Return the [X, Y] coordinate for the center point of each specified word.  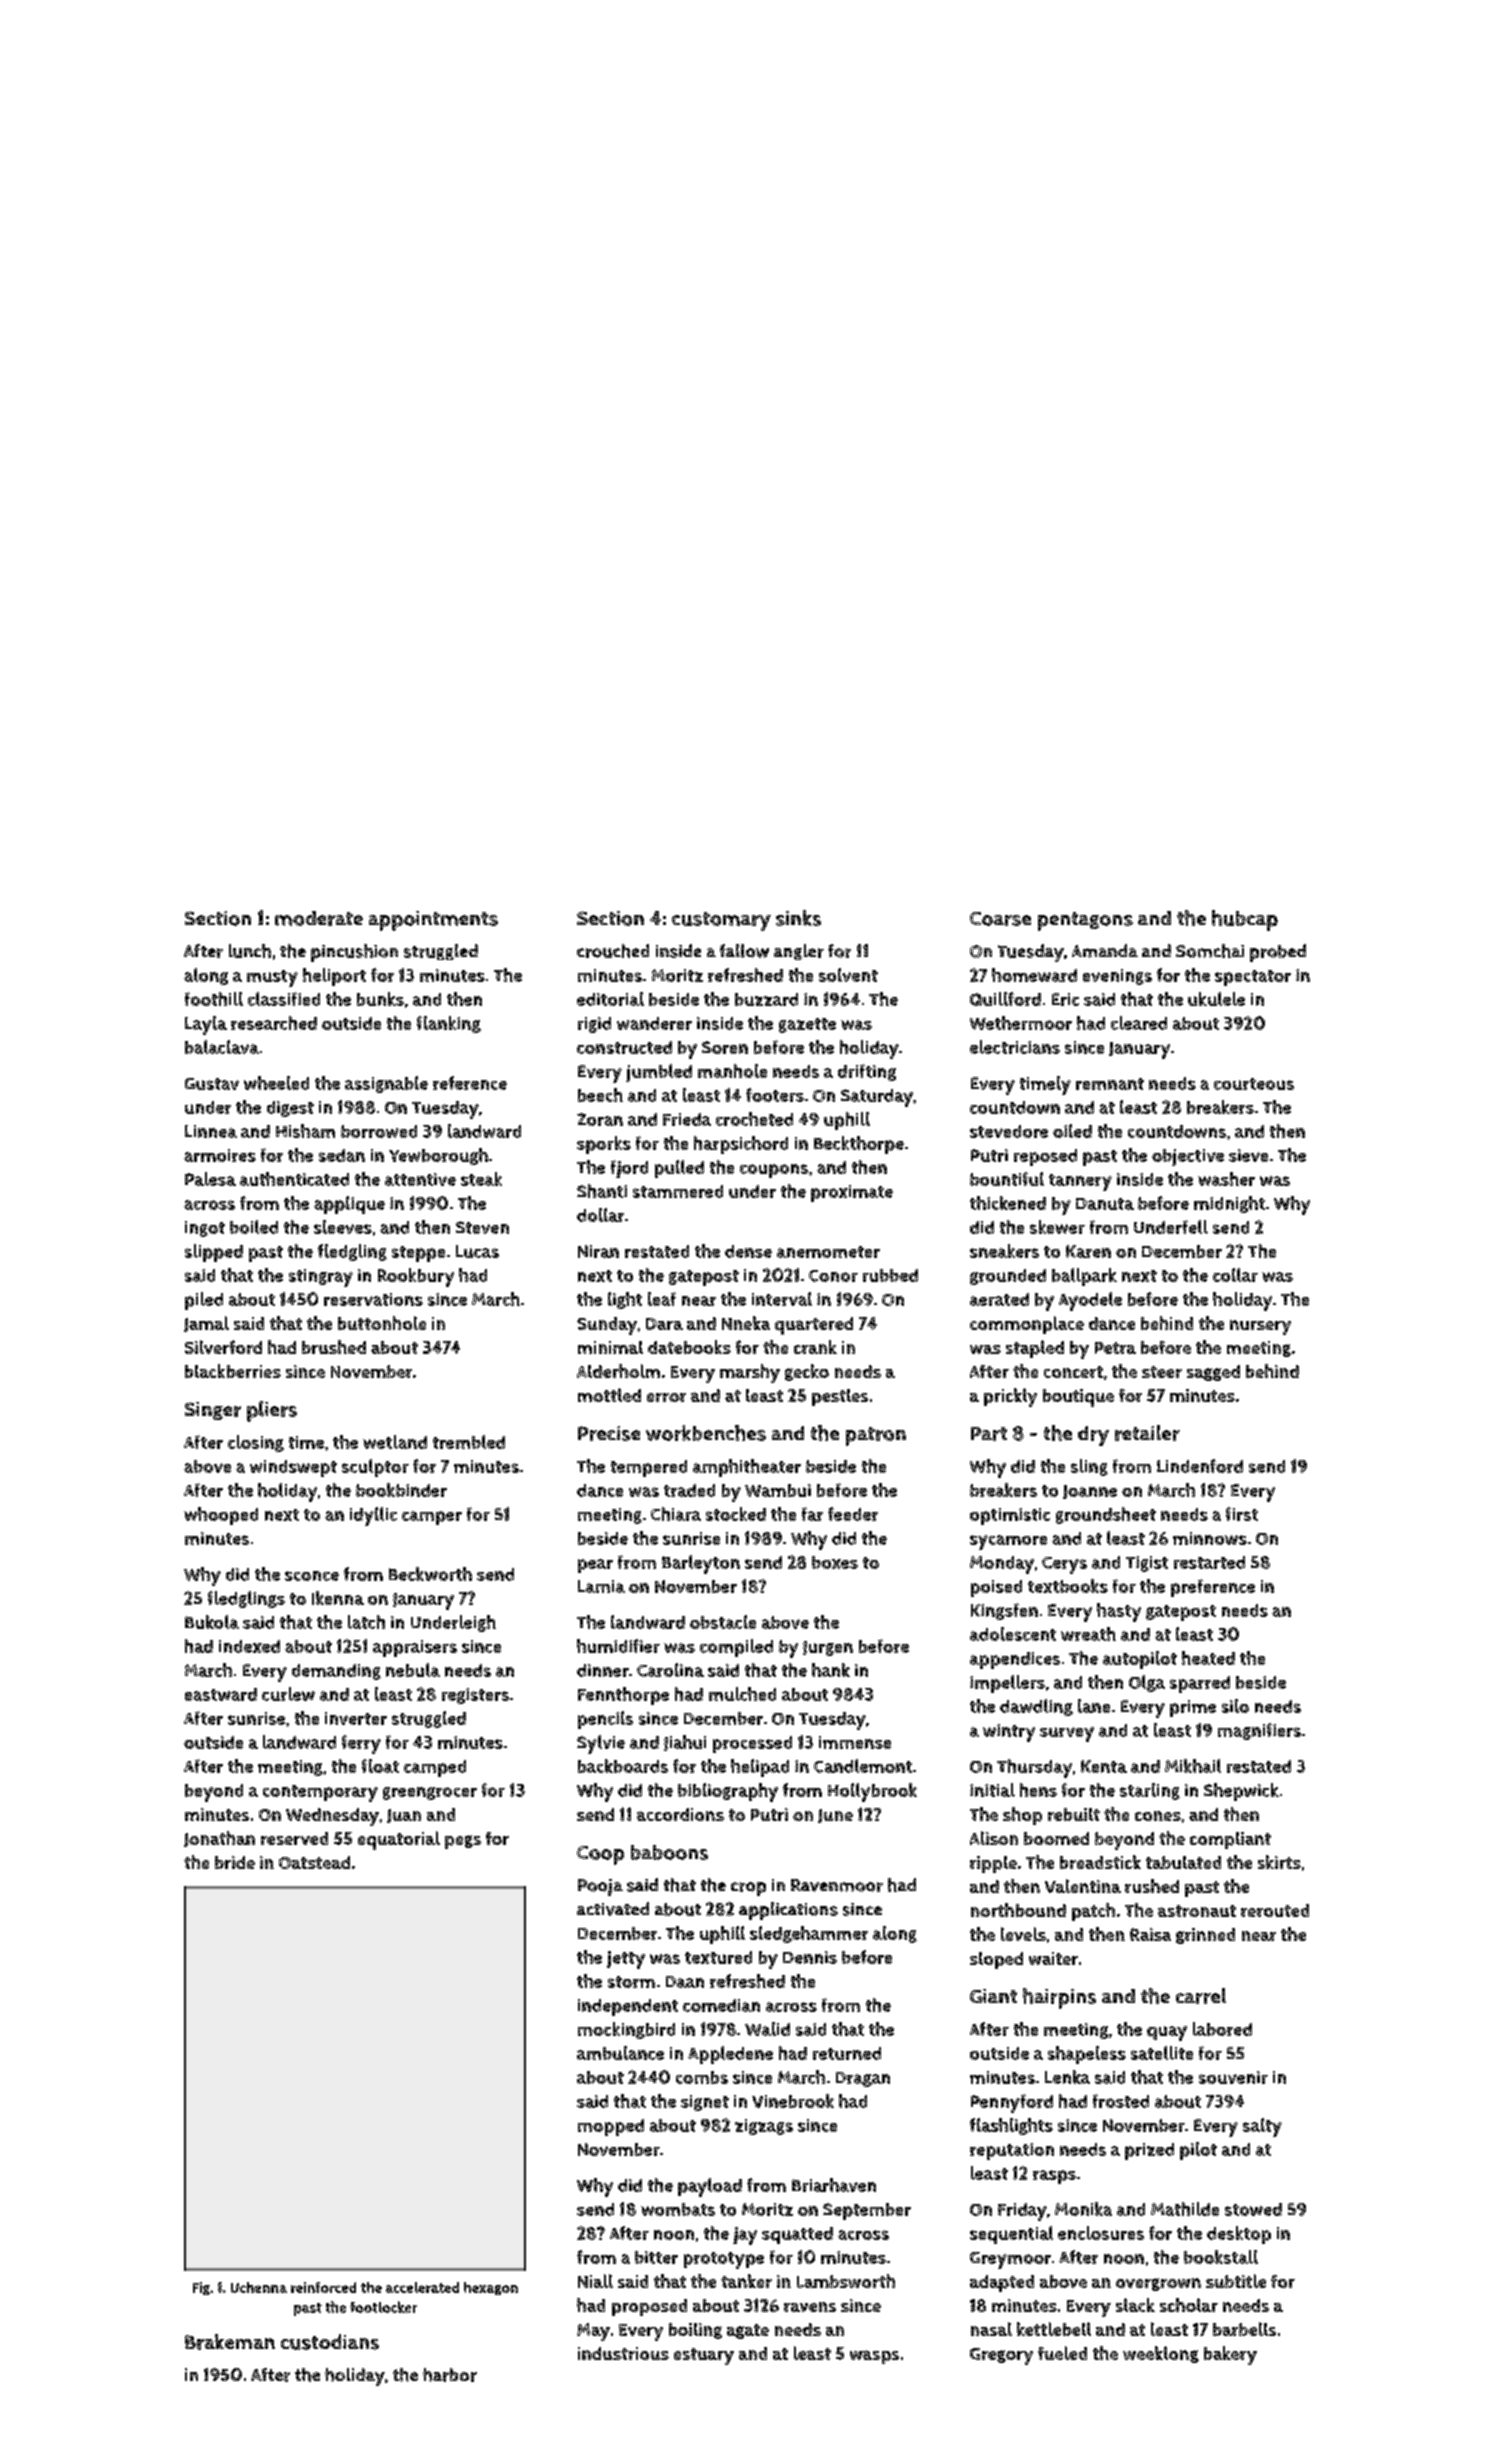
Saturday [877, 1098]
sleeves [343, 1227]
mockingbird [626, 2030]
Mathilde [1185, 2209]
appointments [433, 921]
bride [235, 1862]
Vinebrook [793, 2101]
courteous [1254, 1084]
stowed [1253, 2209]
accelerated [422, 2287]
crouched [613, 951]
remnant [1110, 1084]
